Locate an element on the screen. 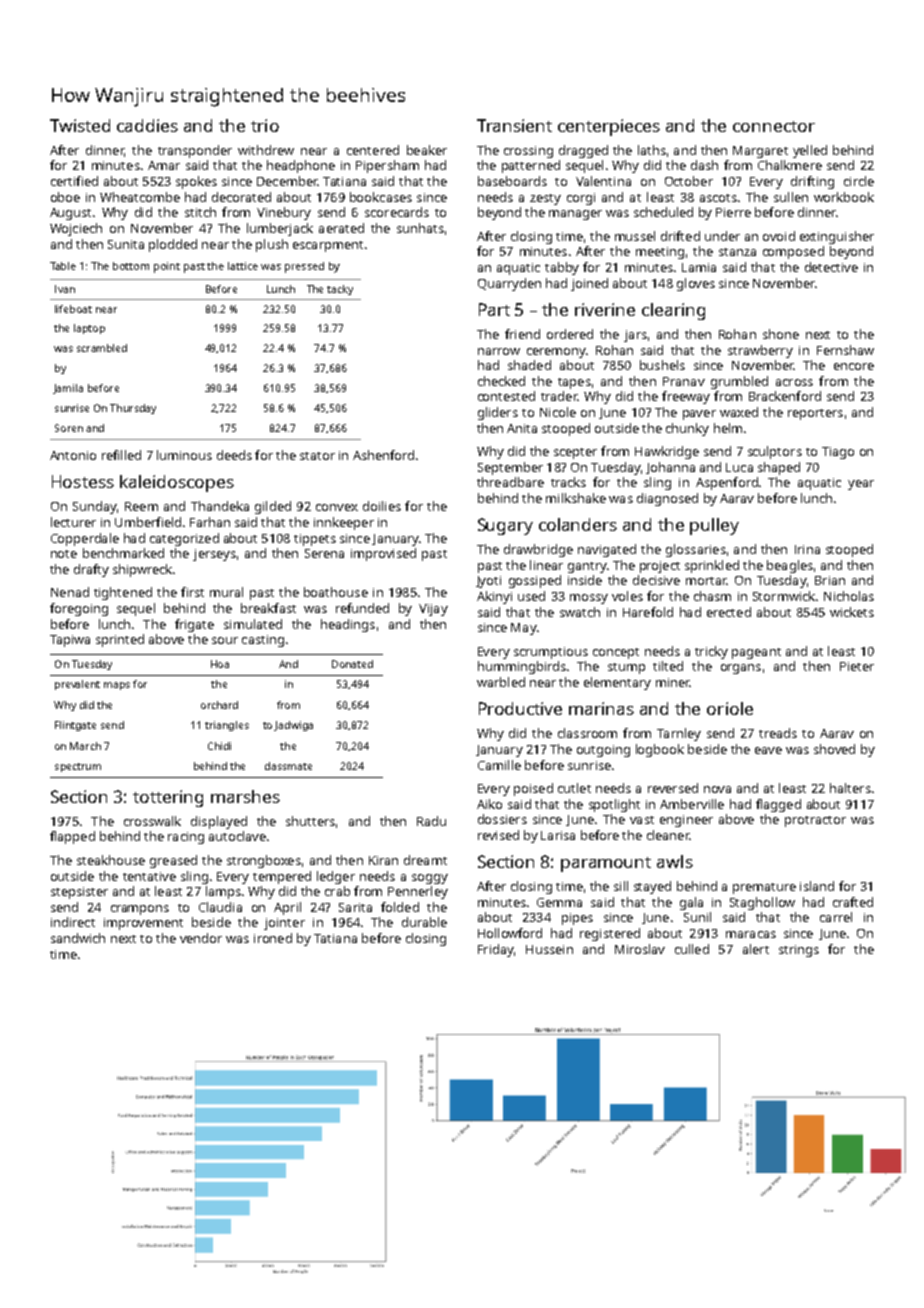  cutlet is located at coordinates (574, 788).
